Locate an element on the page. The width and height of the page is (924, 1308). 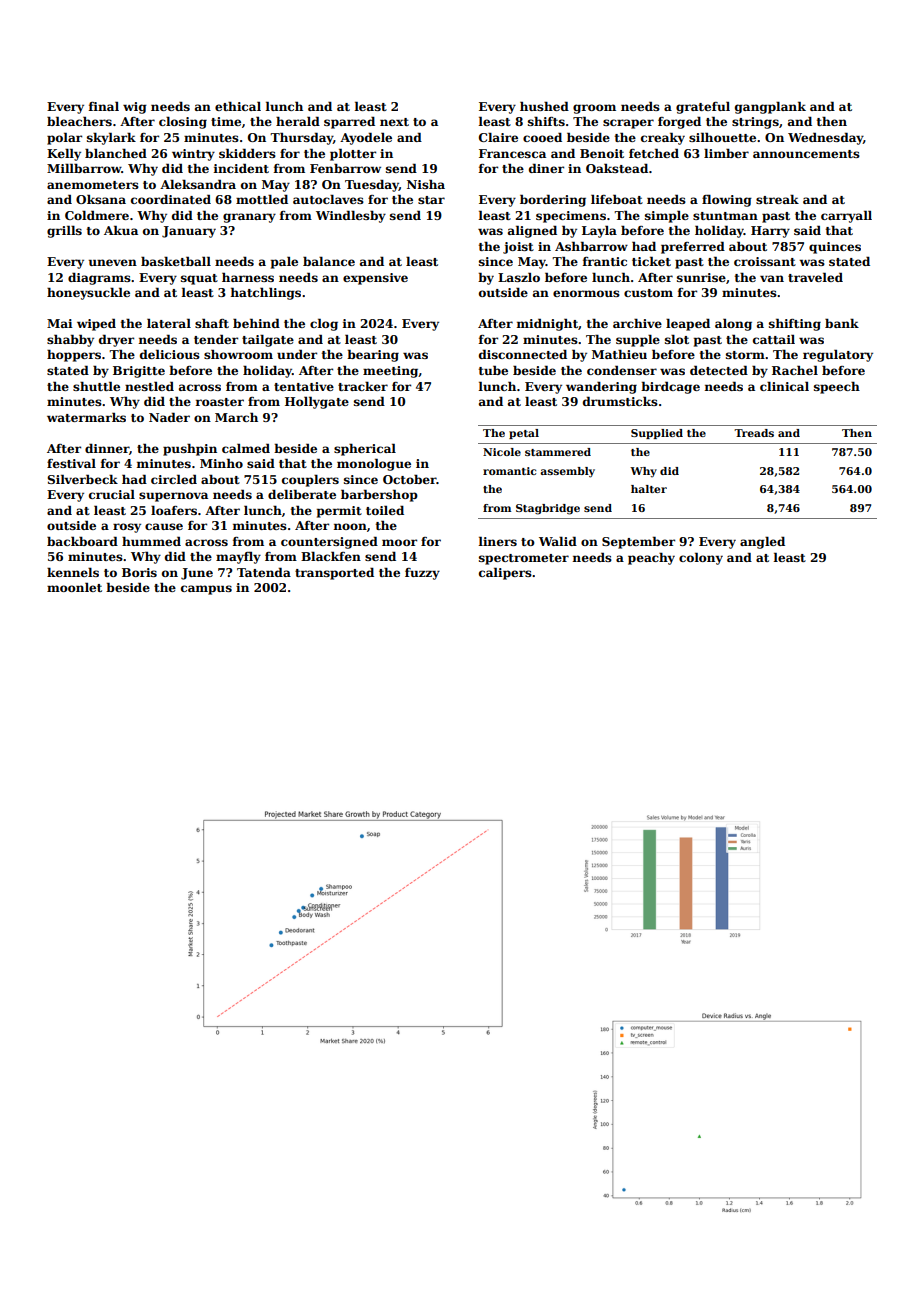
Boris is located at coordinates (139, 572).
